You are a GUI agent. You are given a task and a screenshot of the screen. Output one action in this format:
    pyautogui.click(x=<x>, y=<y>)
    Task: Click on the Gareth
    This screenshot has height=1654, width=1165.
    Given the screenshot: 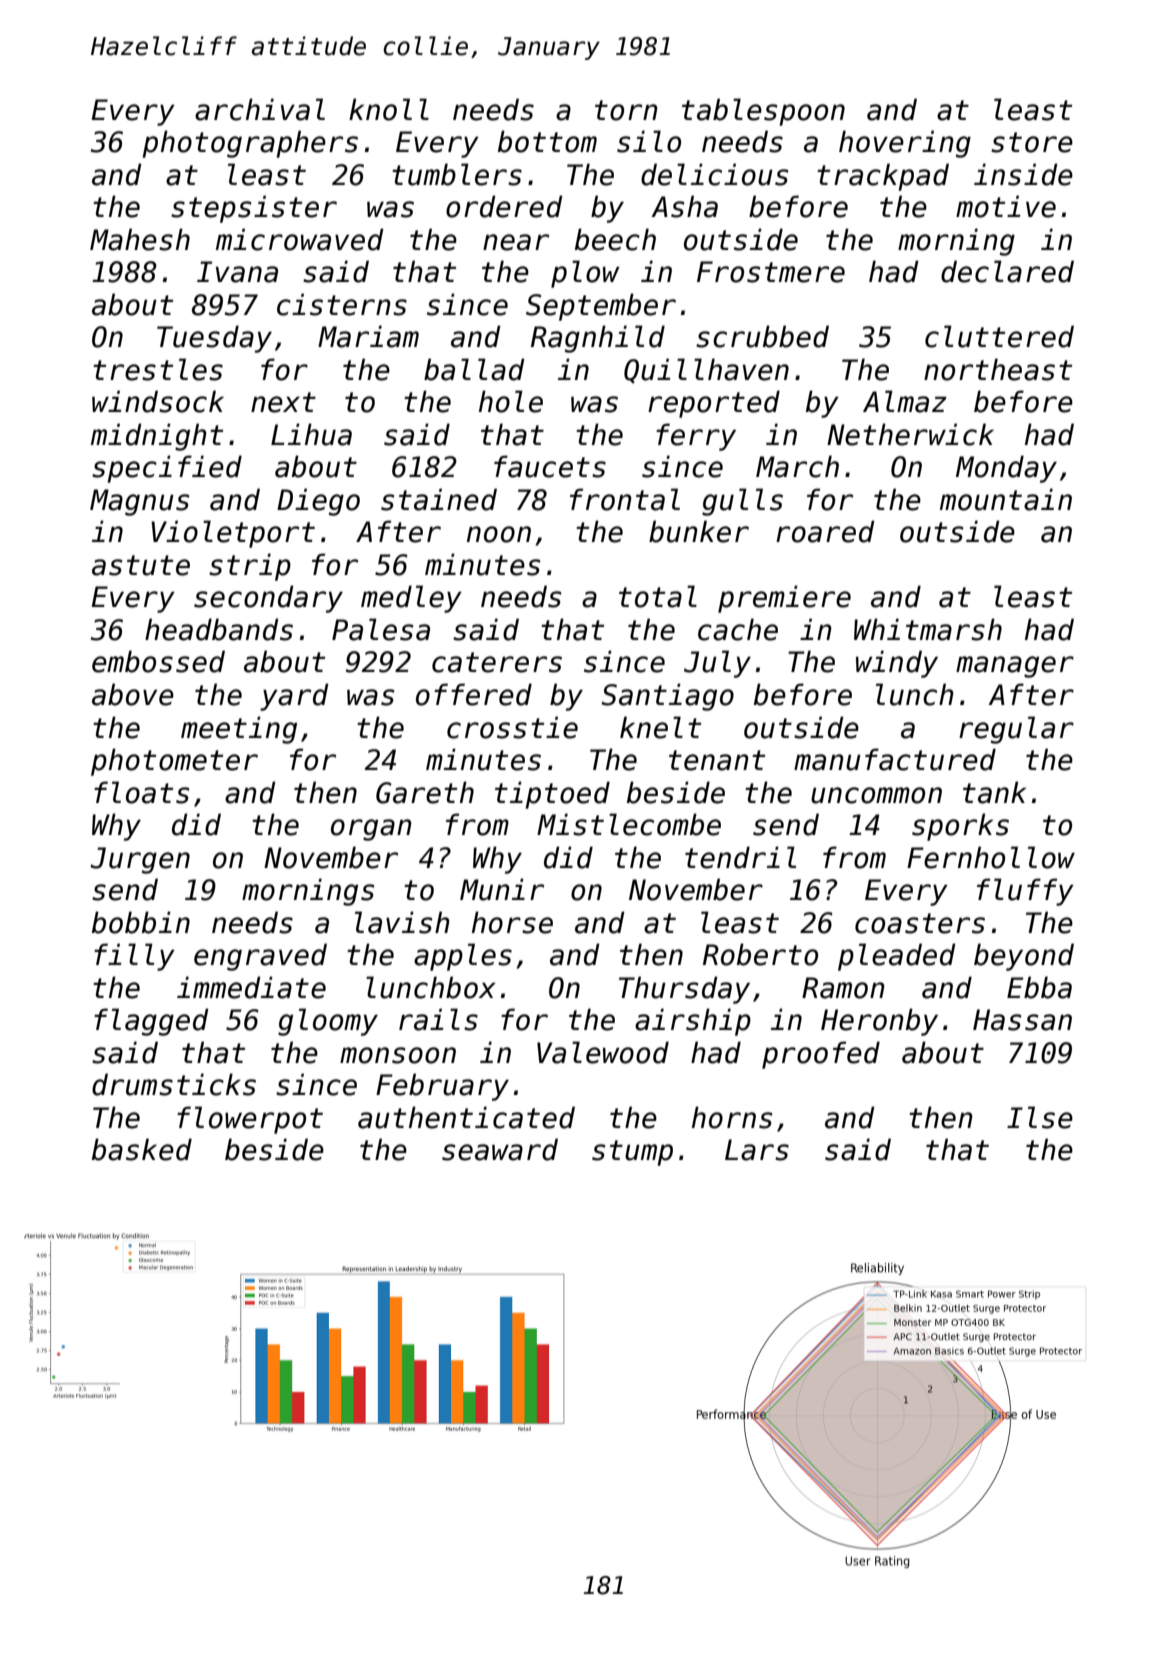 What is the action you would take?
    pyautogui.click(x=425, y=792)
